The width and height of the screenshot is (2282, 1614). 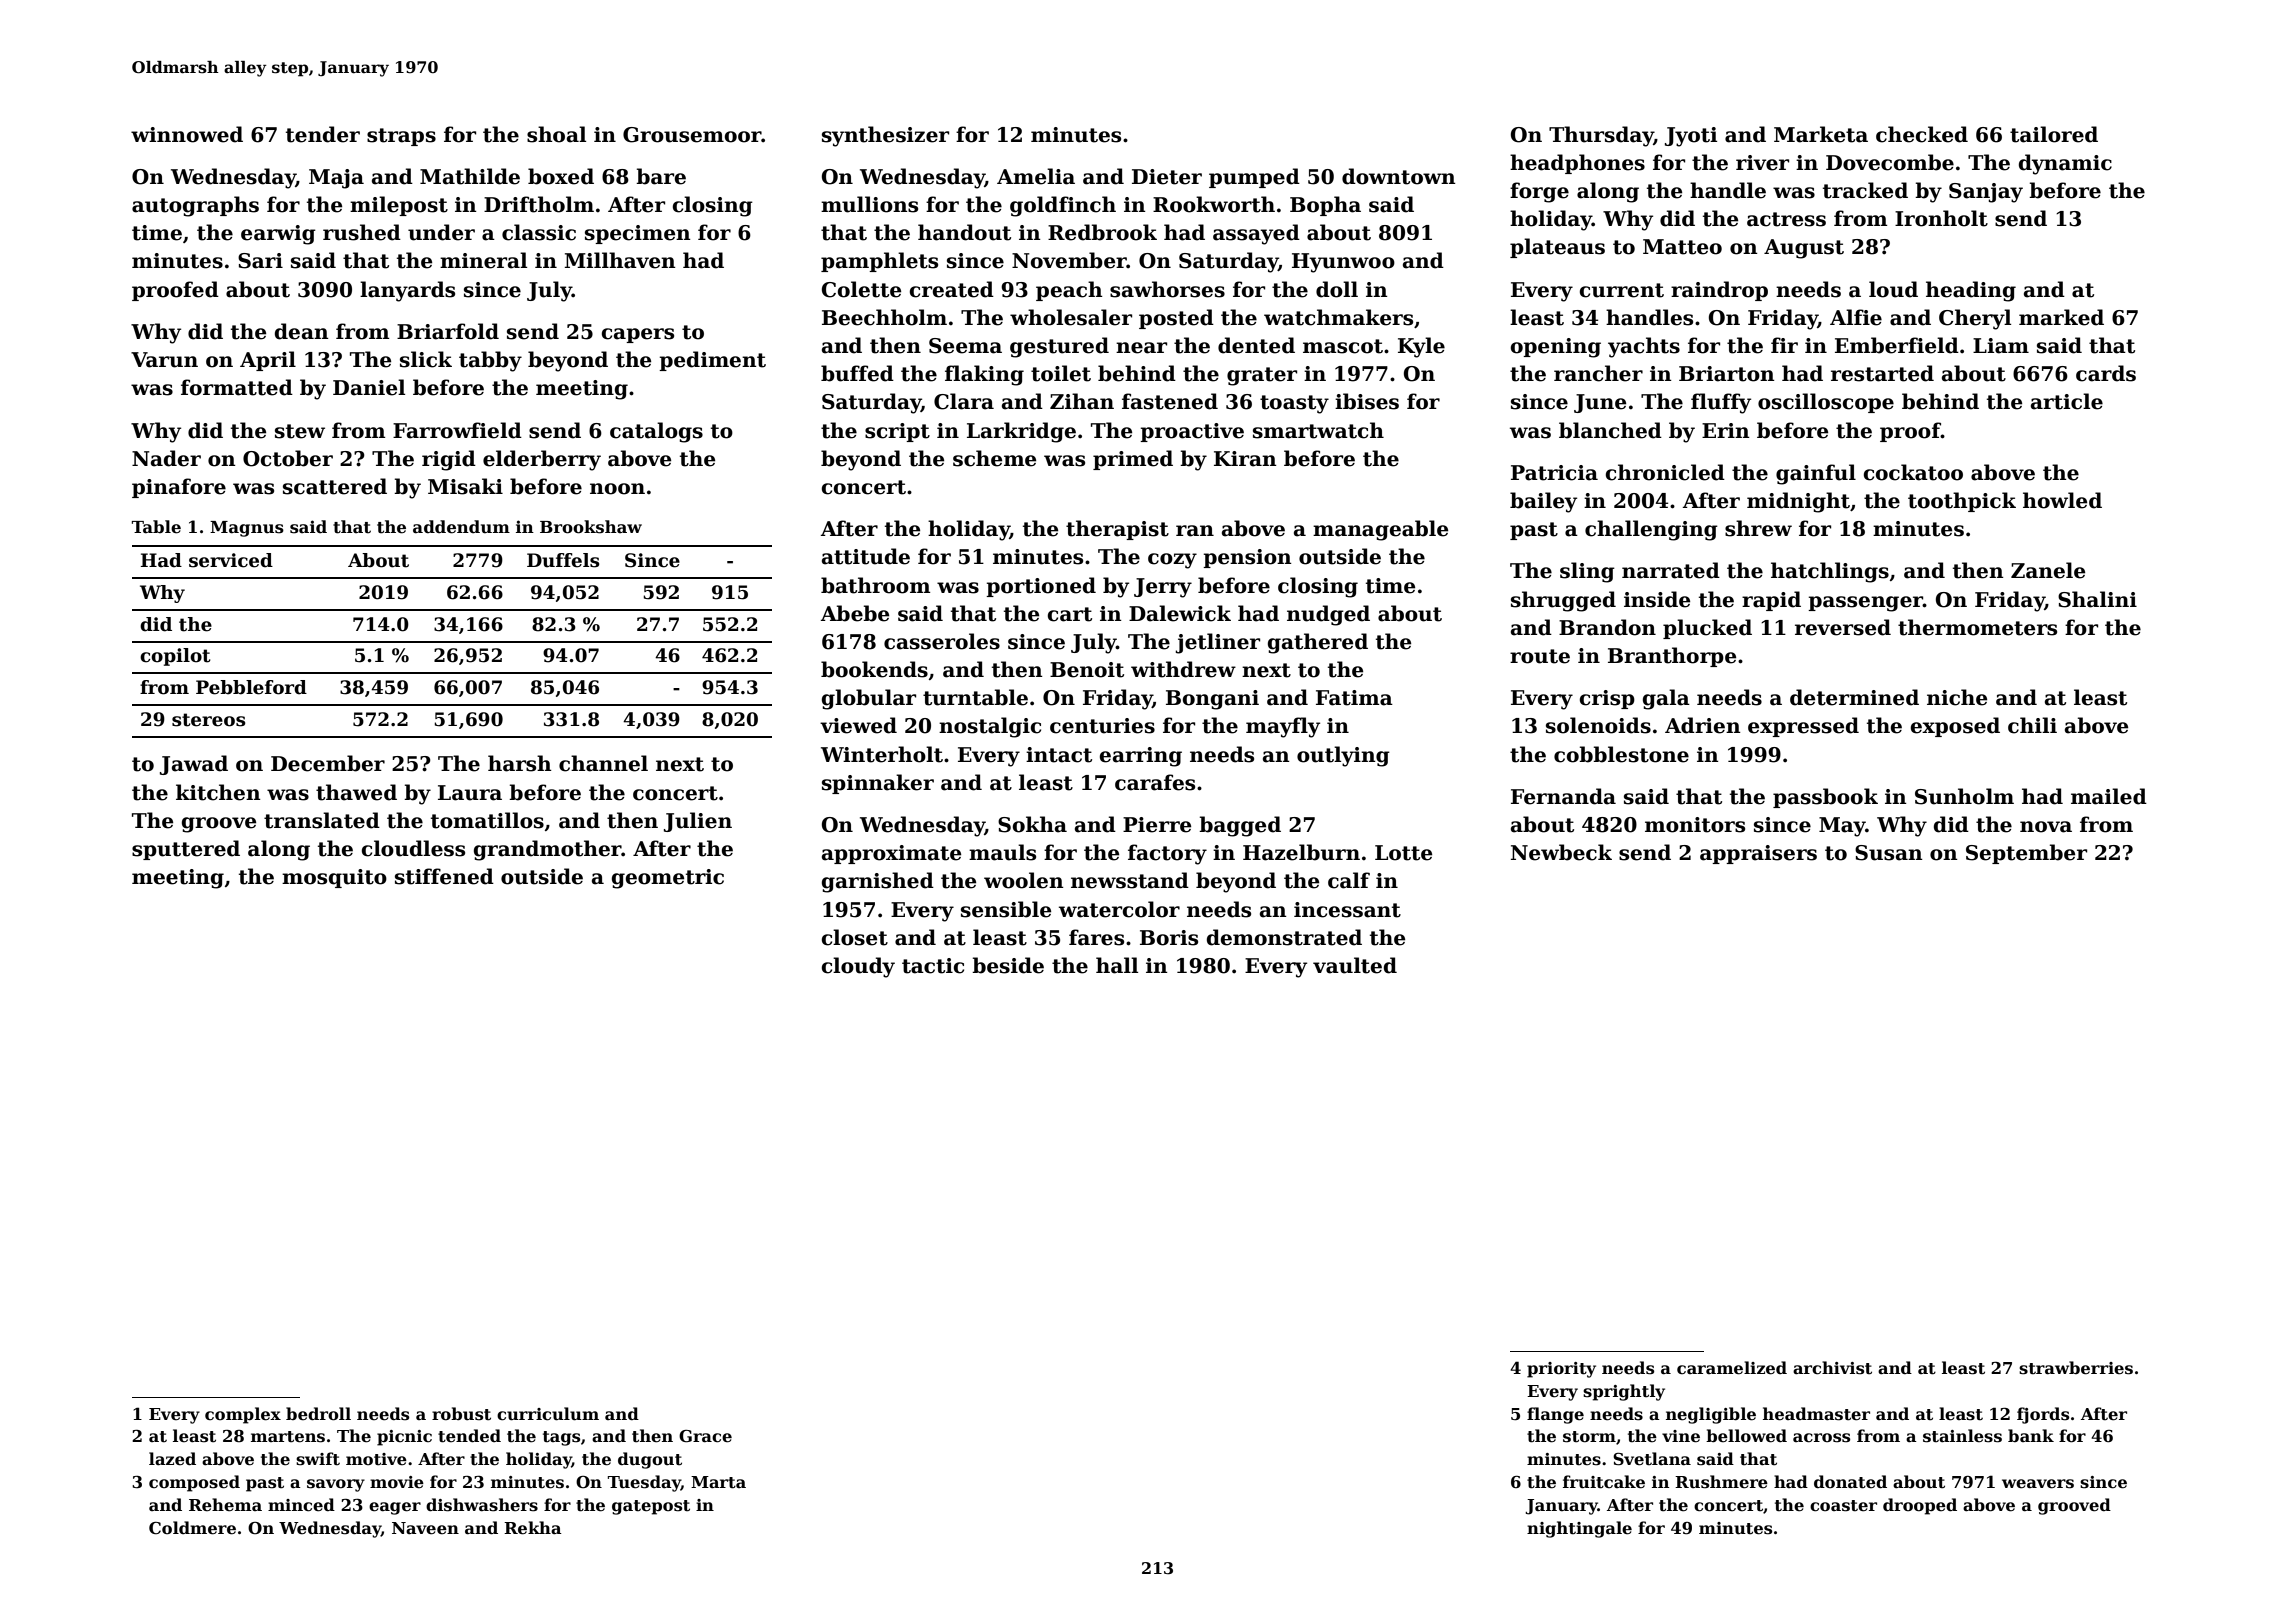 What do you see at coordinates (1170, 401) in the screenshot?
I see `fastened` at bounding box center [1170, 401].
